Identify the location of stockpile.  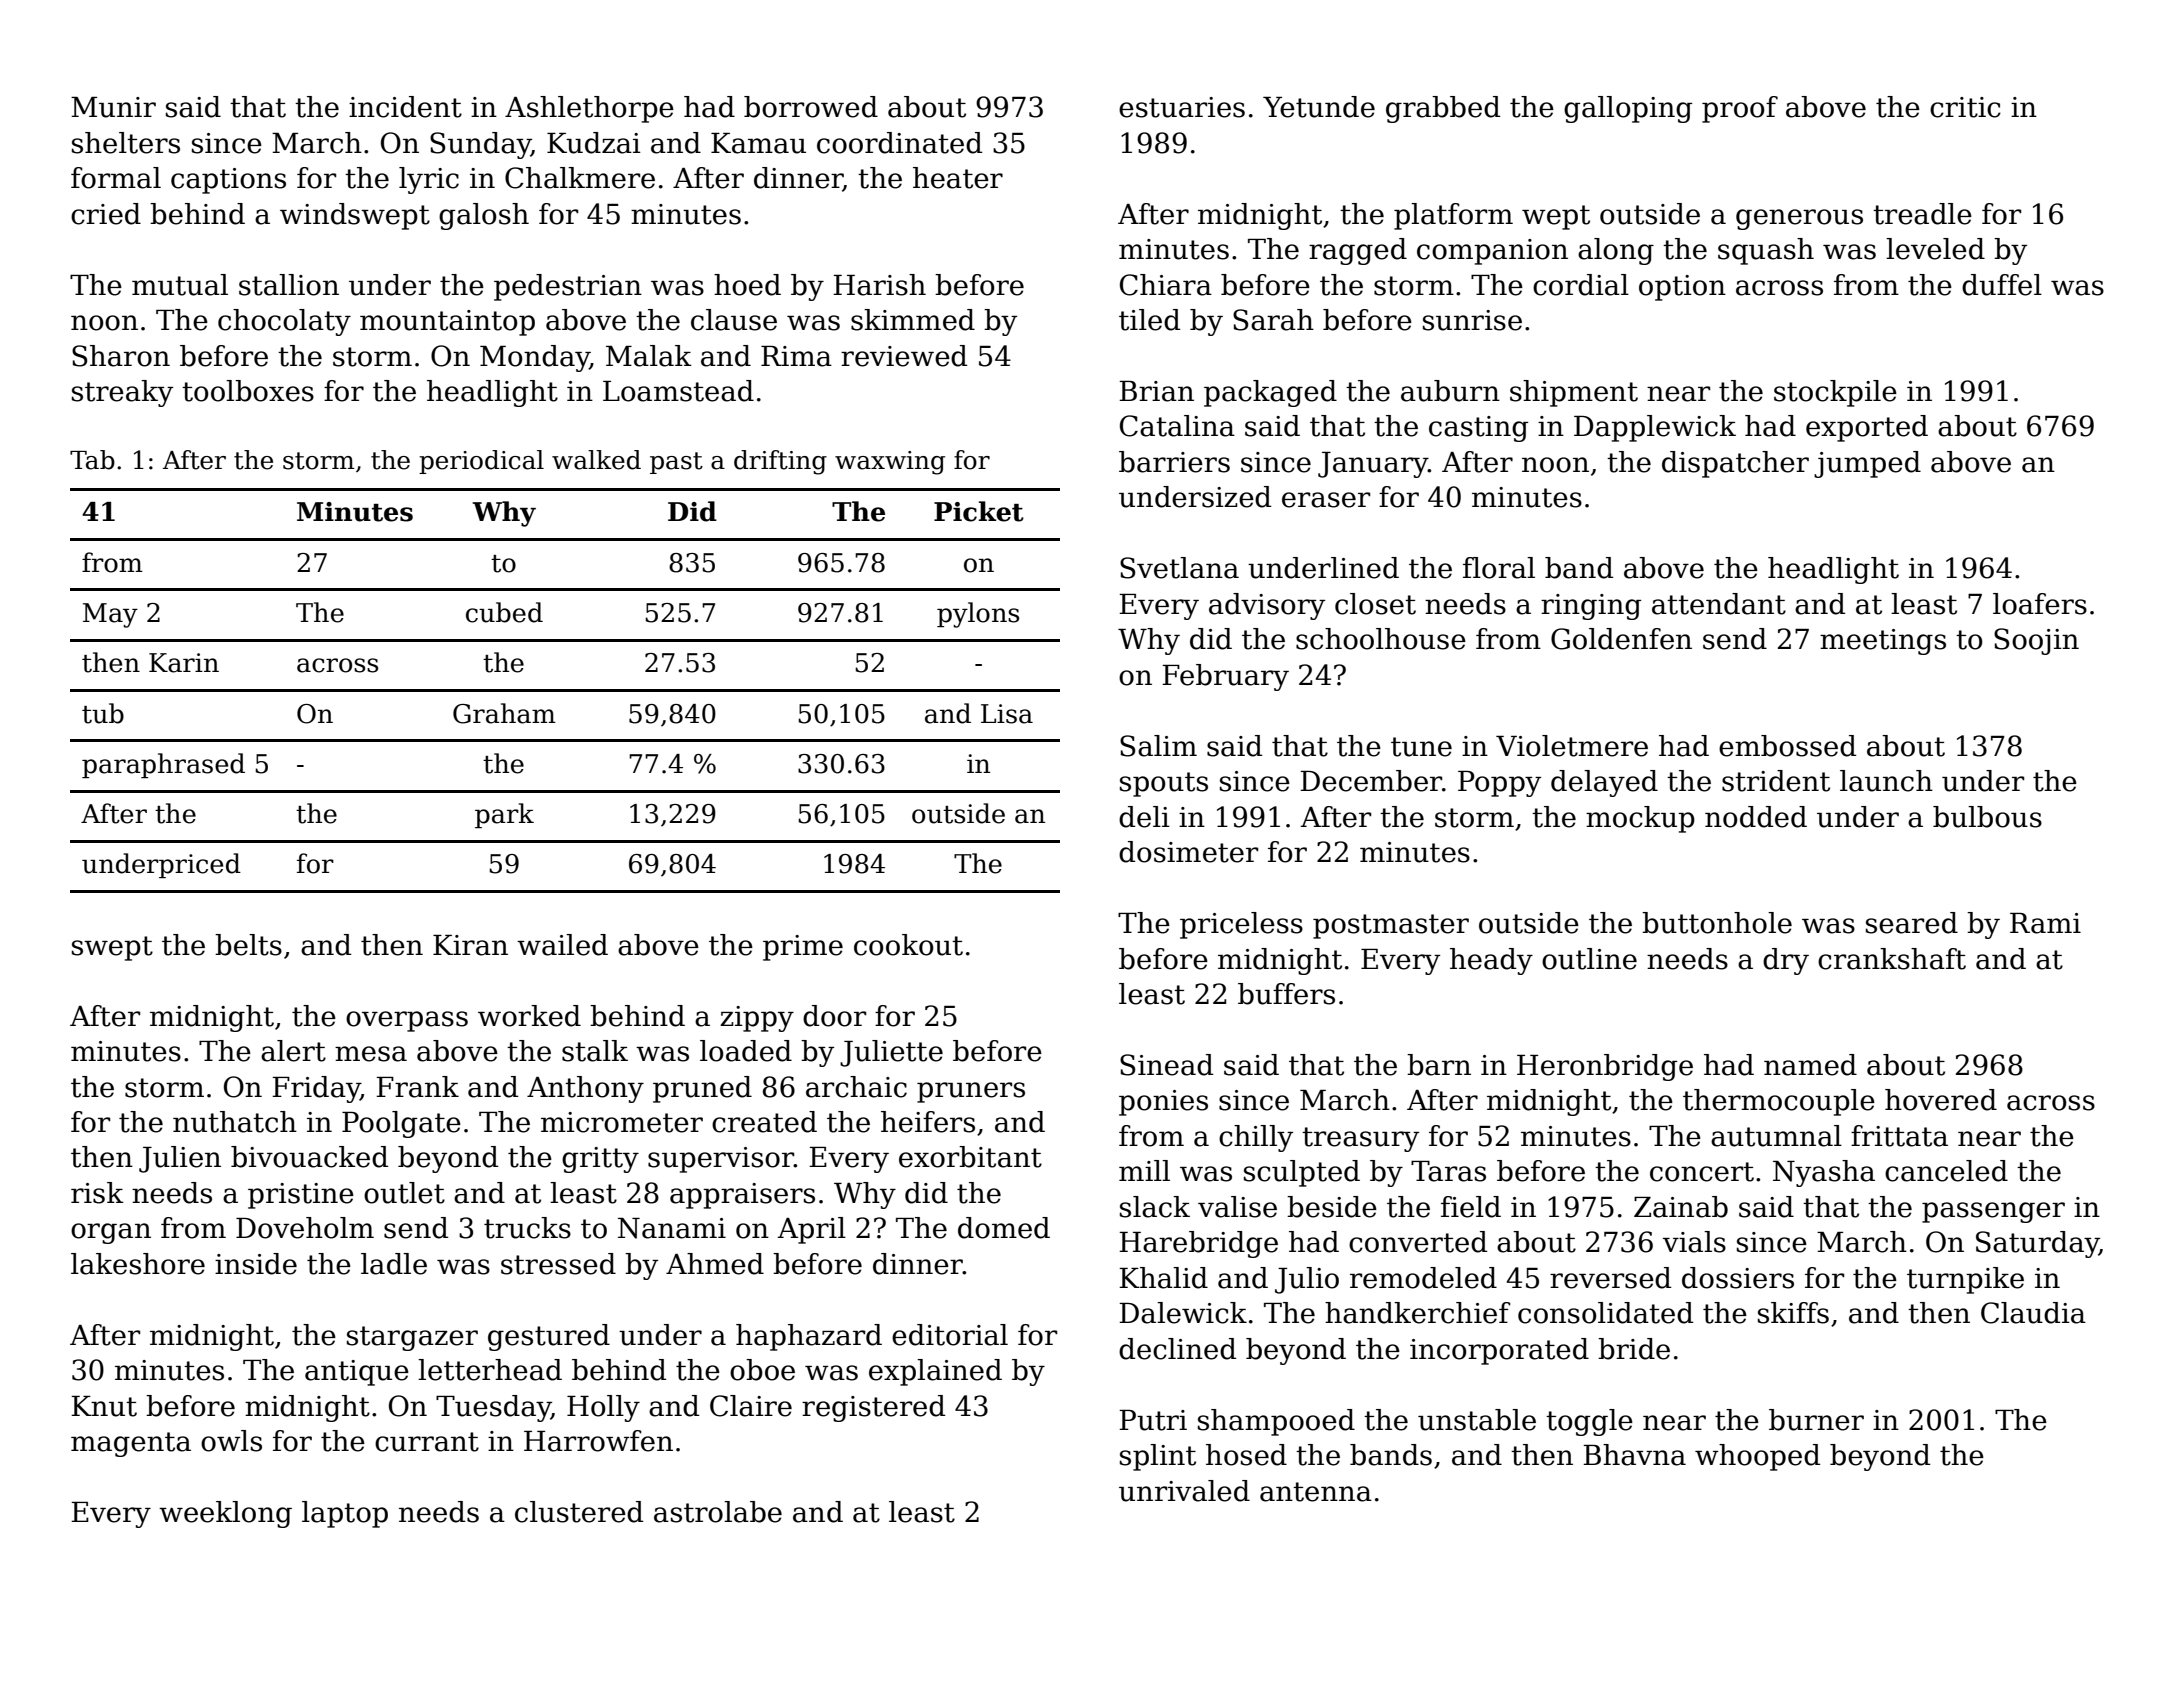
(1835, 393).
